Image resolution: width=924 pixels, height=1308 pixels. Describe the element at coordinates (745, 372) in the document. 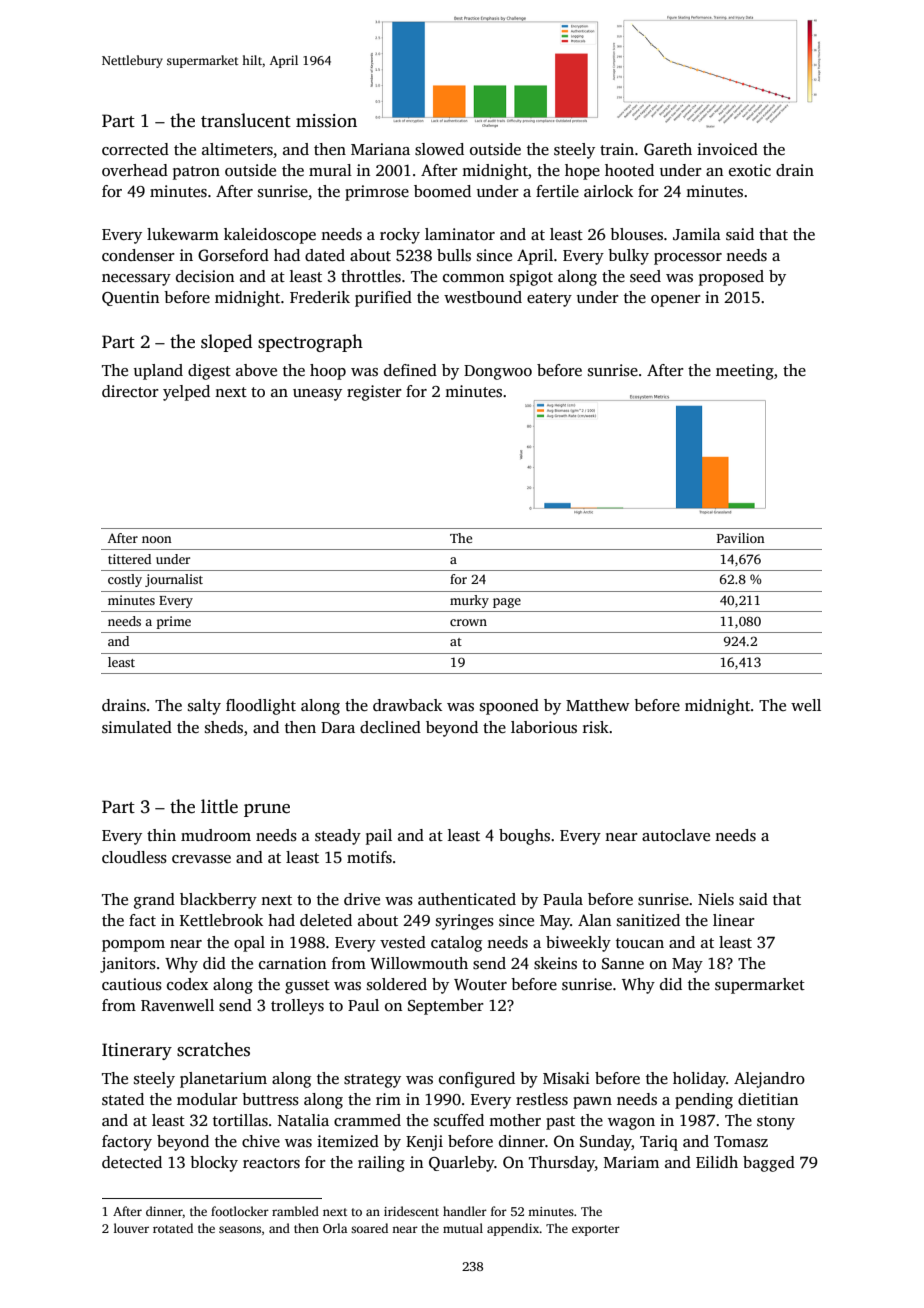

I see `meeting` at that location.
